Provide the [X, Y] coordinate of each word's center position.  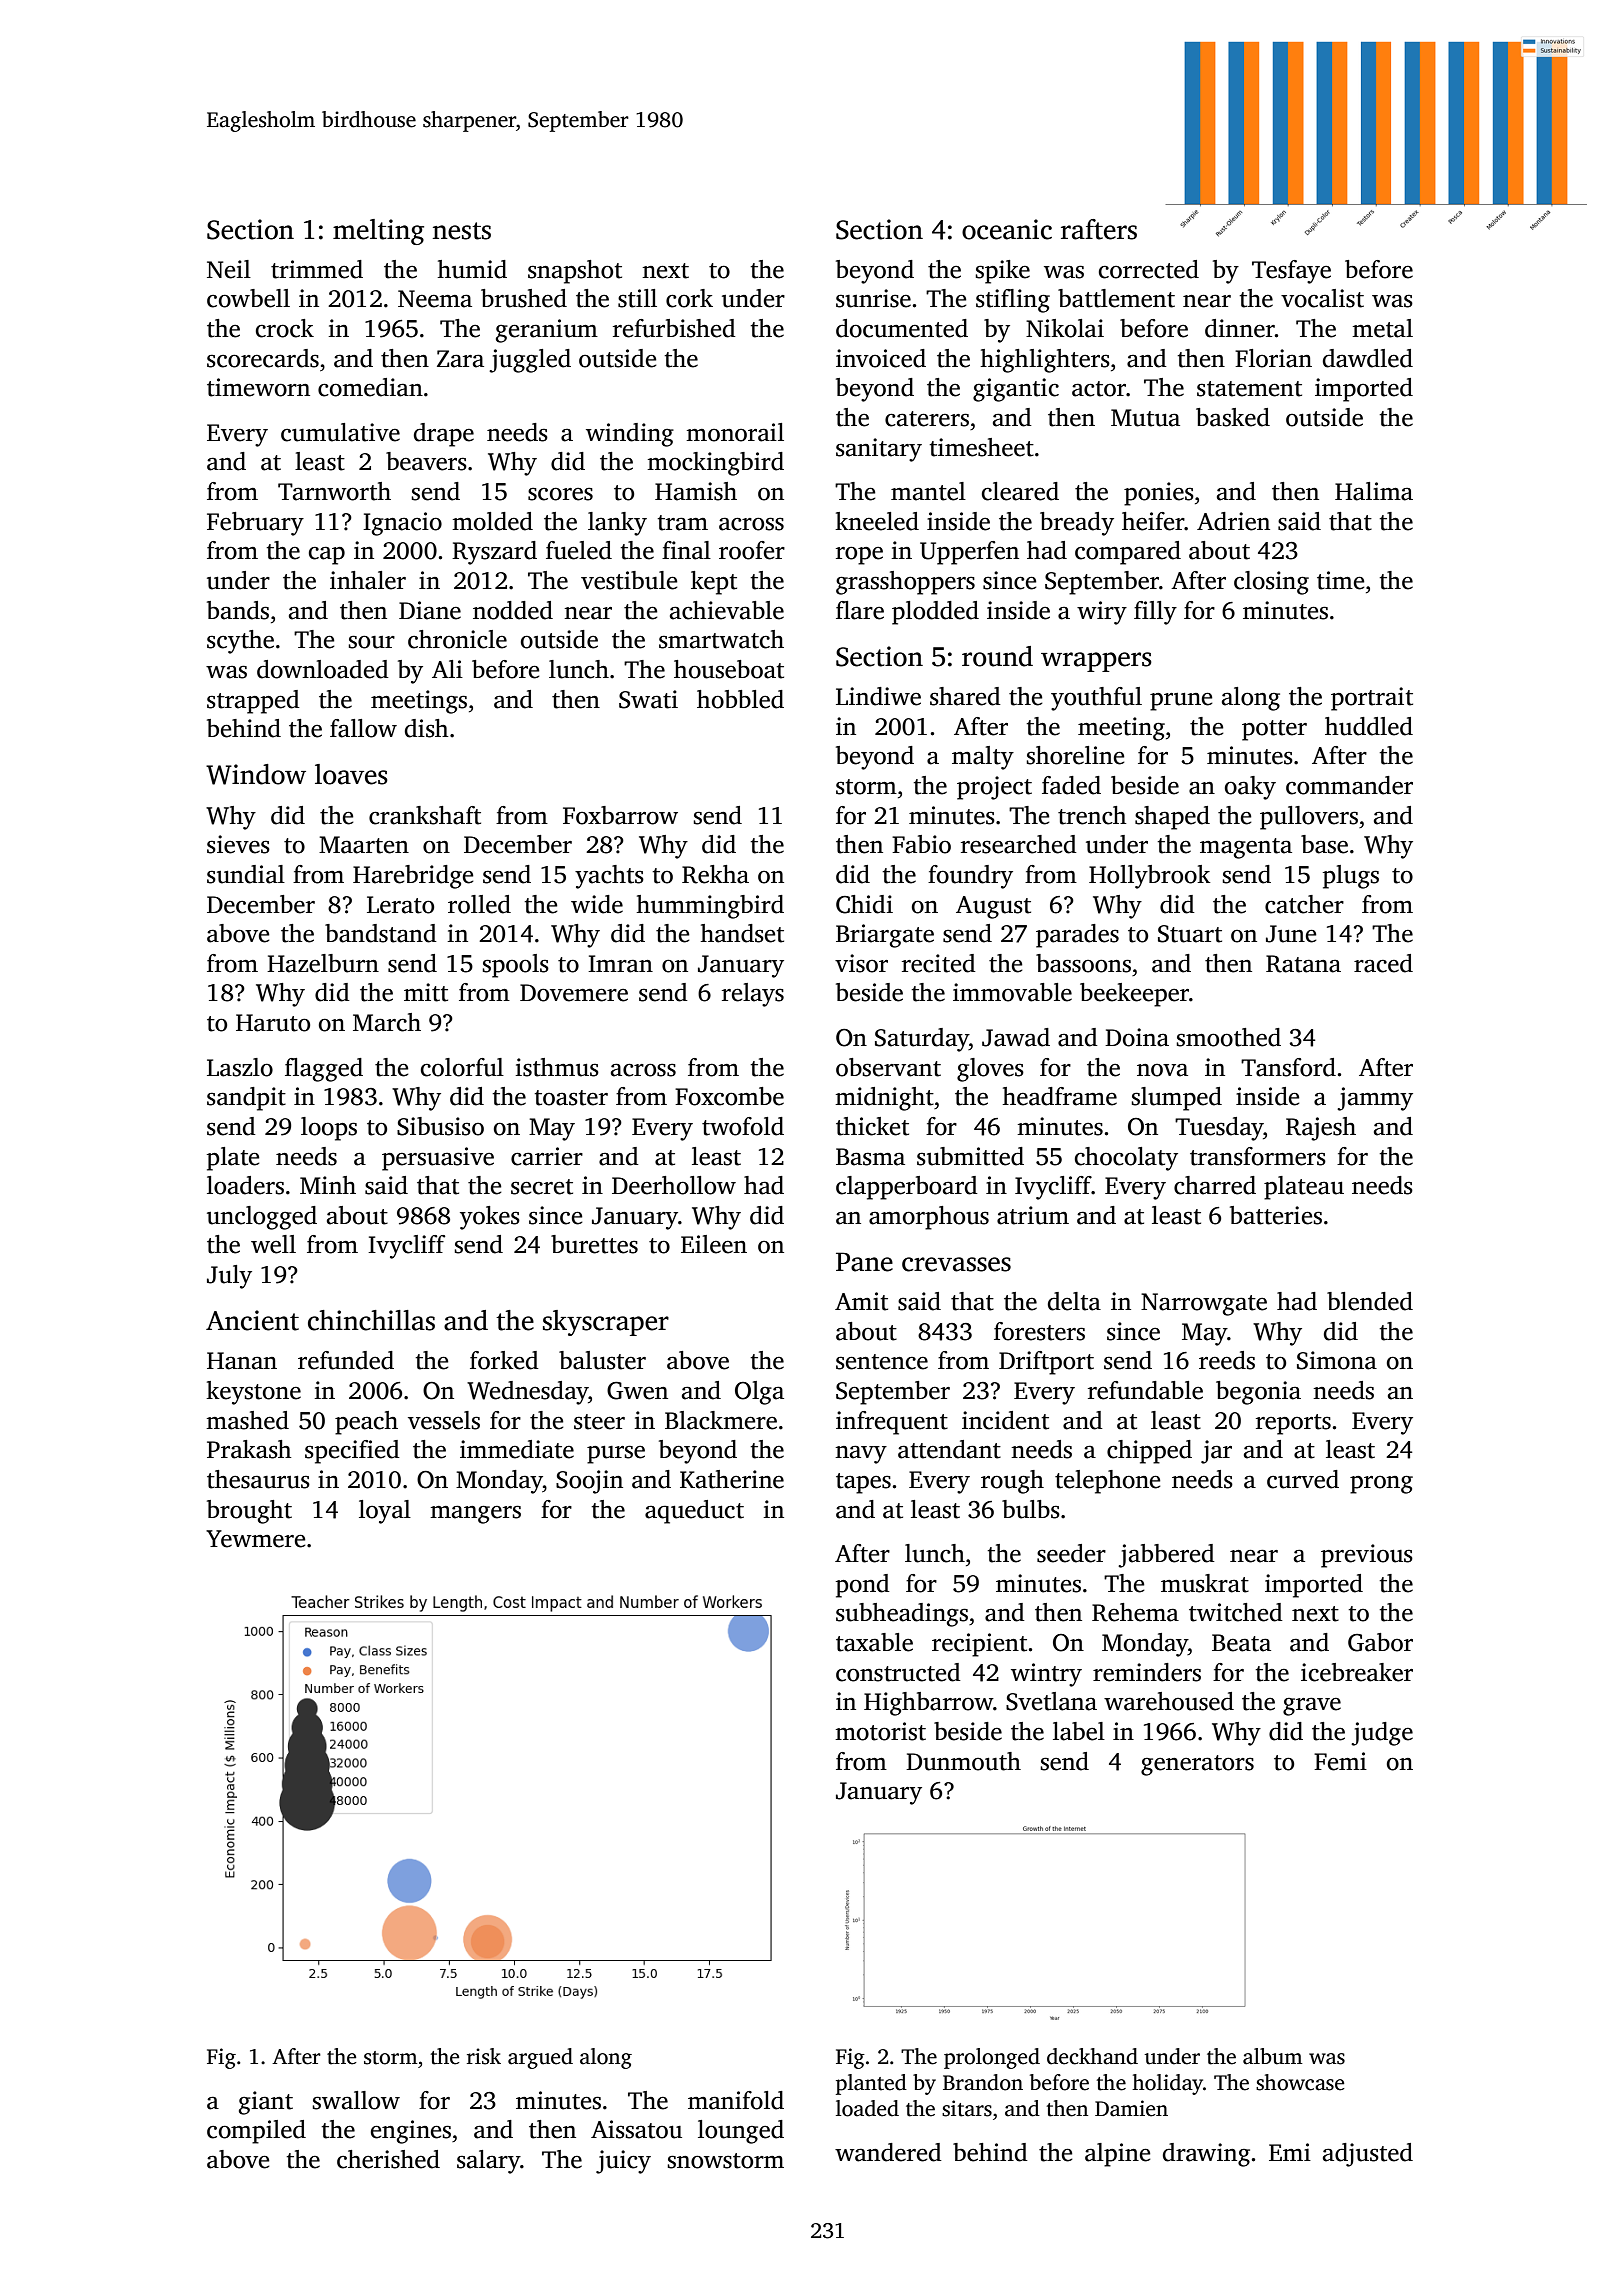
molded [492, 521]
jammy [1375, 1099]
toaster [571, 1098]
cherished [388, 2159]
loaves [351, 774]
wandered [888, 2152]
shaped [1172, 818]
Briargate [885, 936]
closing [1271, 583]
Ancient [252, 1320]
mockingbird [715, 464]
